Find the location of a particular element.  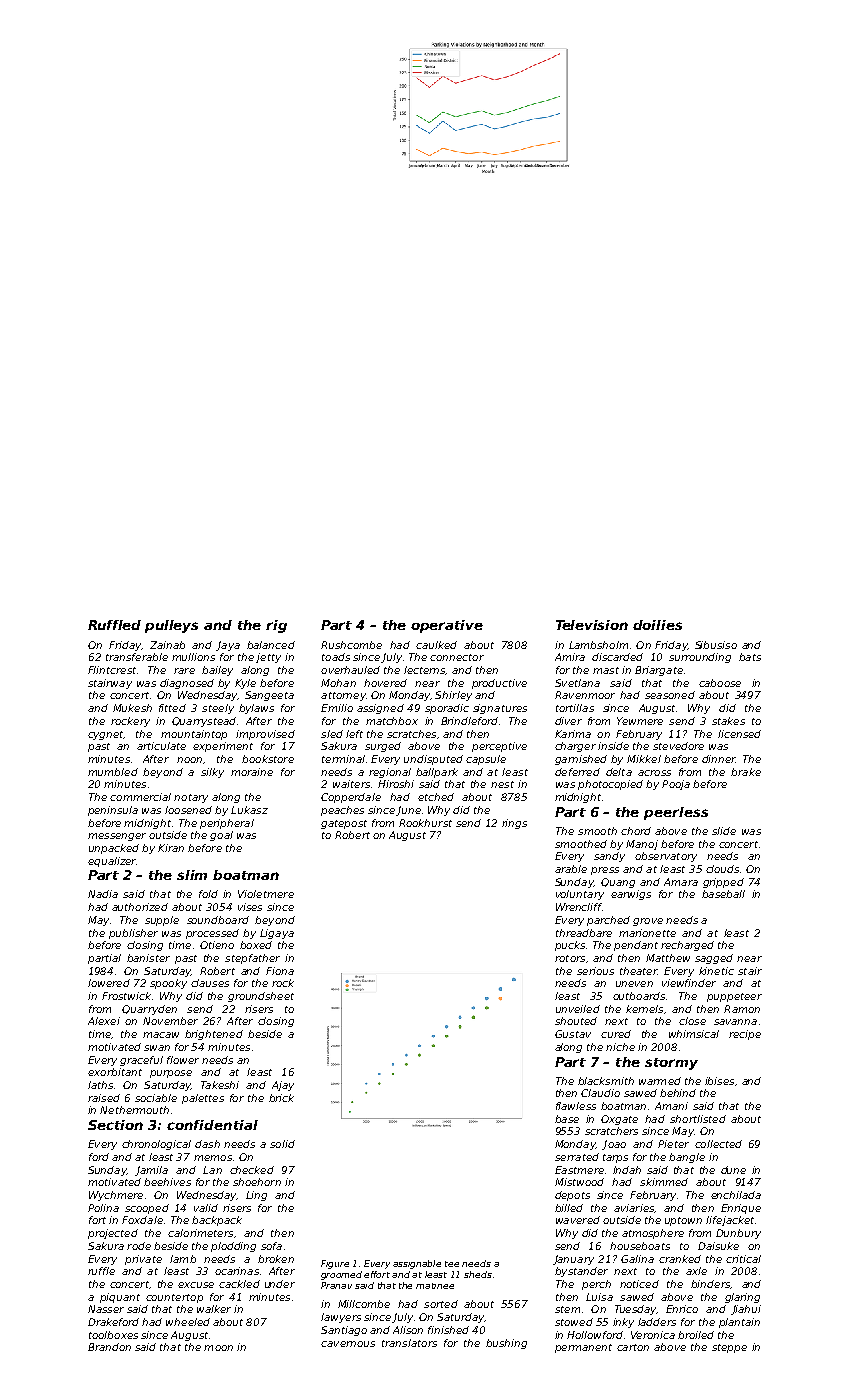

operative is located at coordinates (447, 626).
